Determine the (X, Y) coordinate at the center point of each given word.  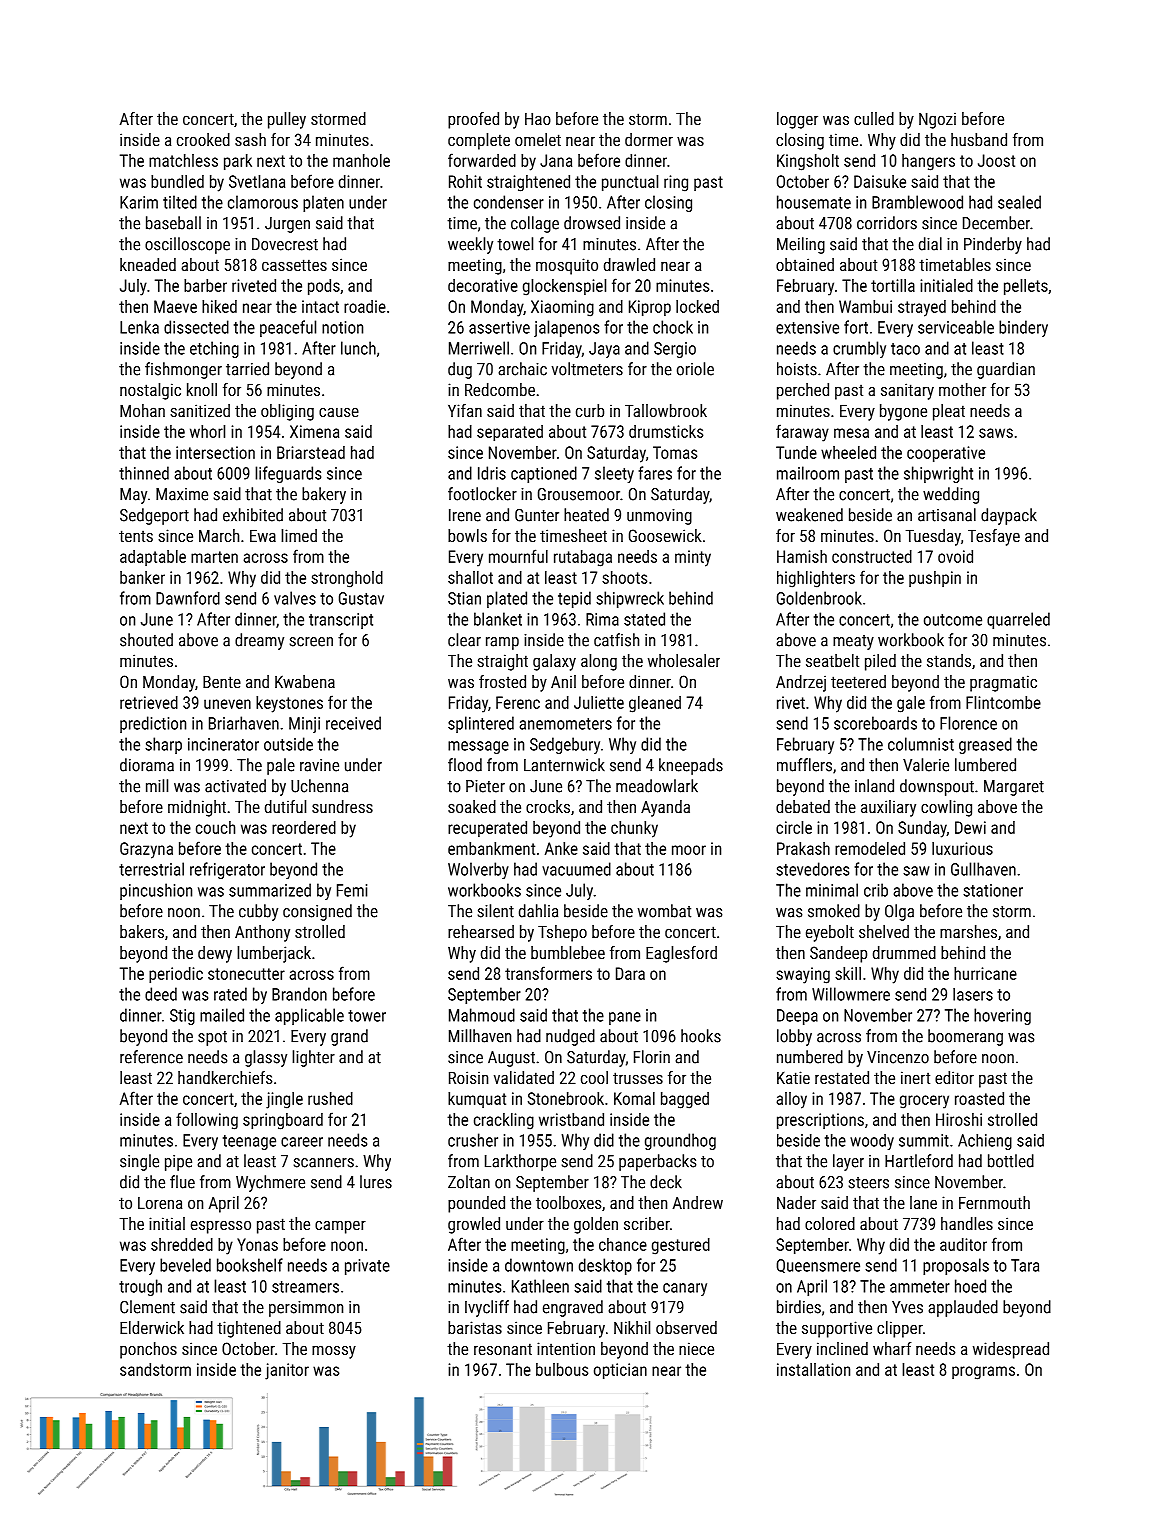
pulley (287, 120)
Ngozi (937, 120)
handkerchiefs (225, 1077)
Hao (538, 118)
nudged (570, 1037)
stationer (993, 890)
